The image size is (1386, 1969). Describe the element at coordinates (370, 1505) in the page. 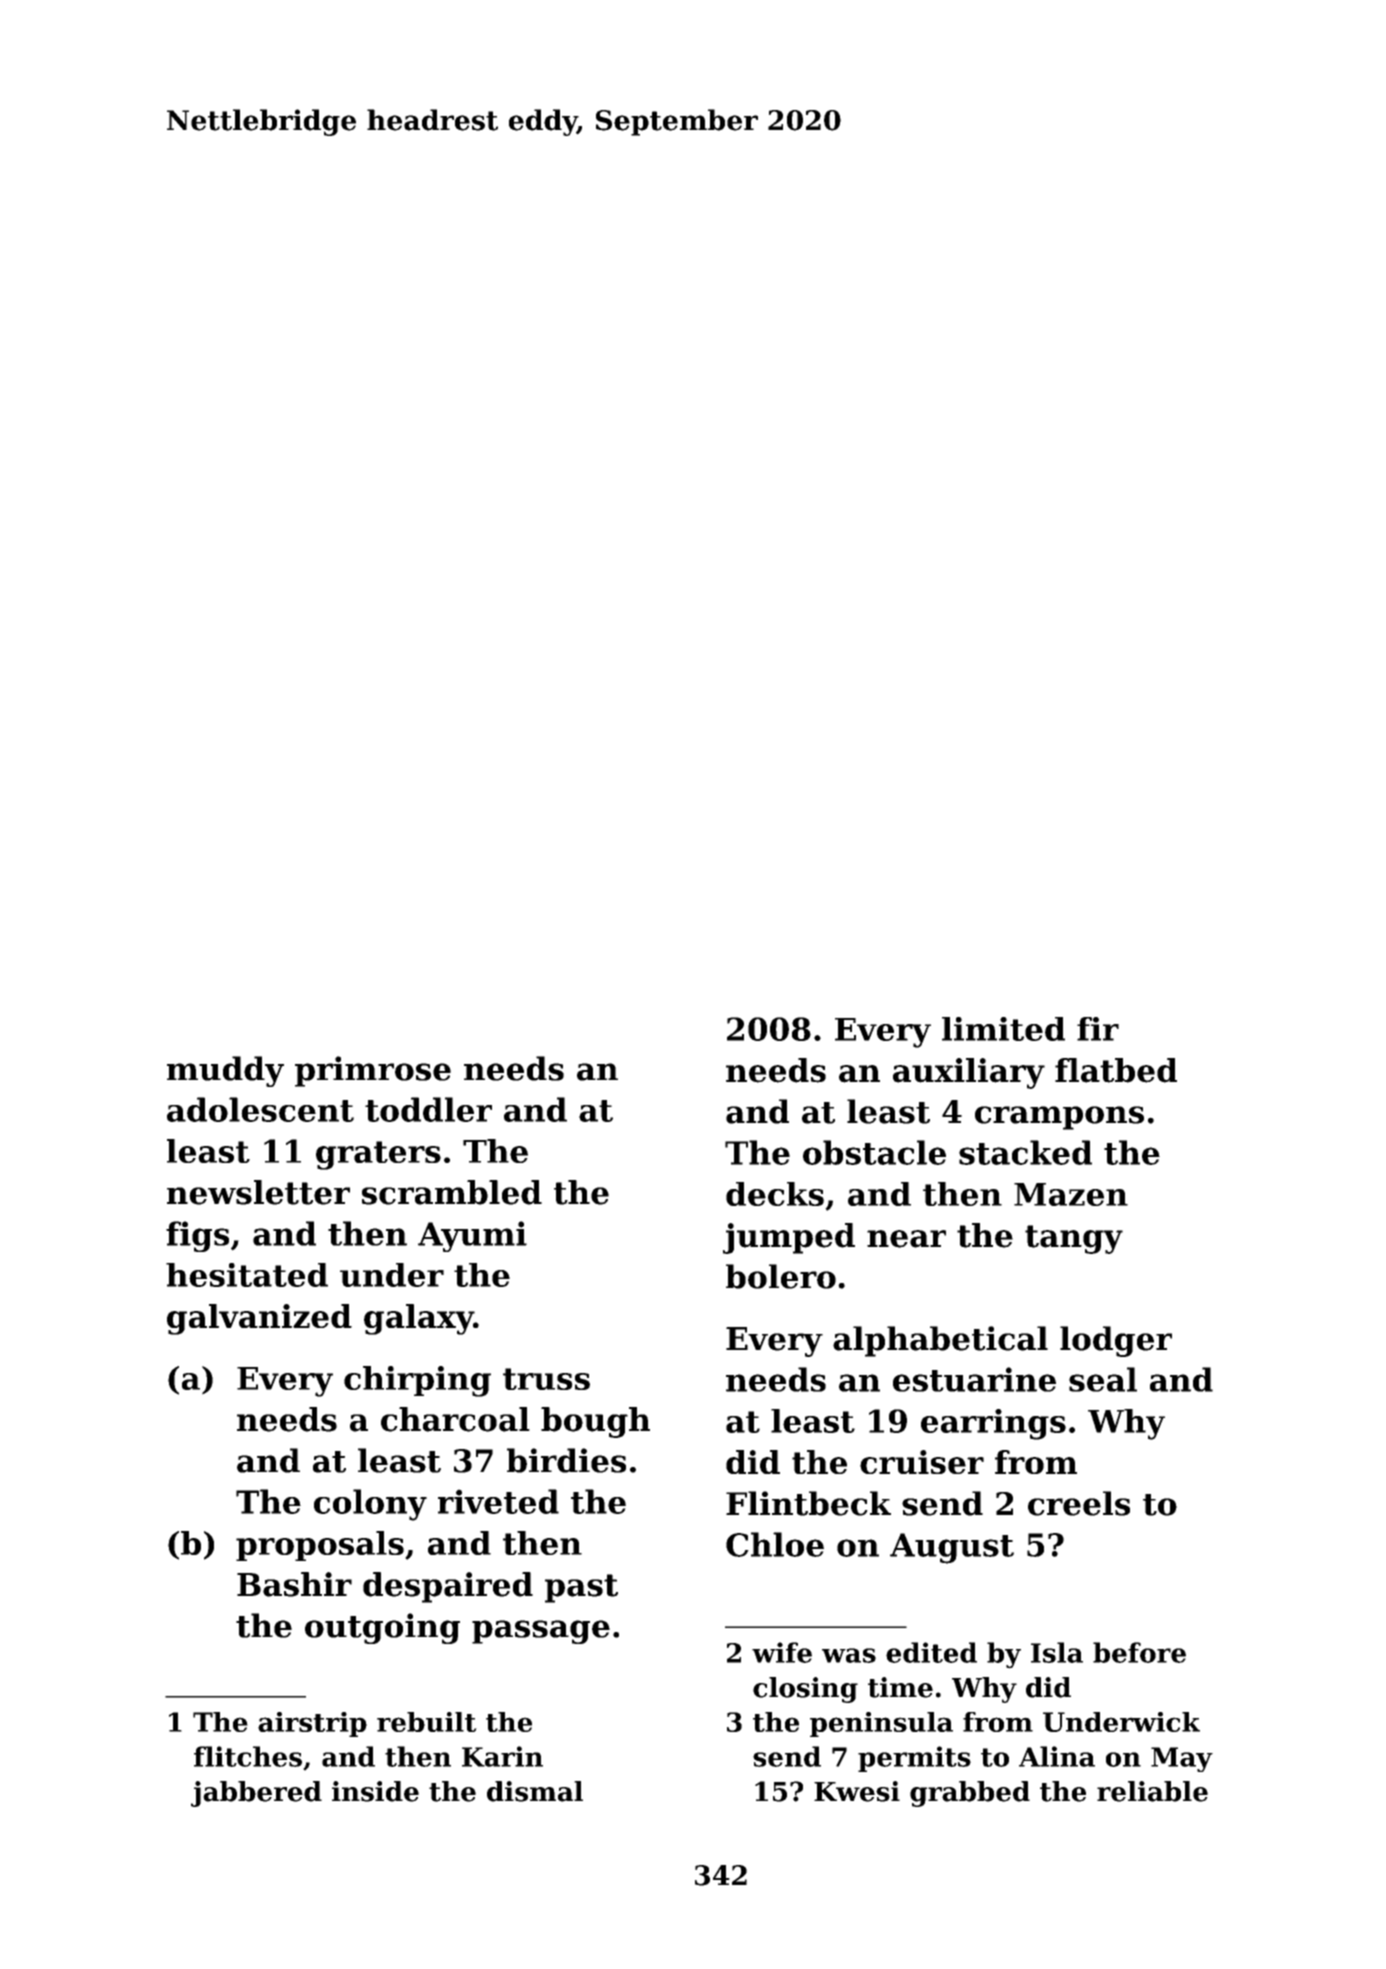

I see `colony` at that location.
